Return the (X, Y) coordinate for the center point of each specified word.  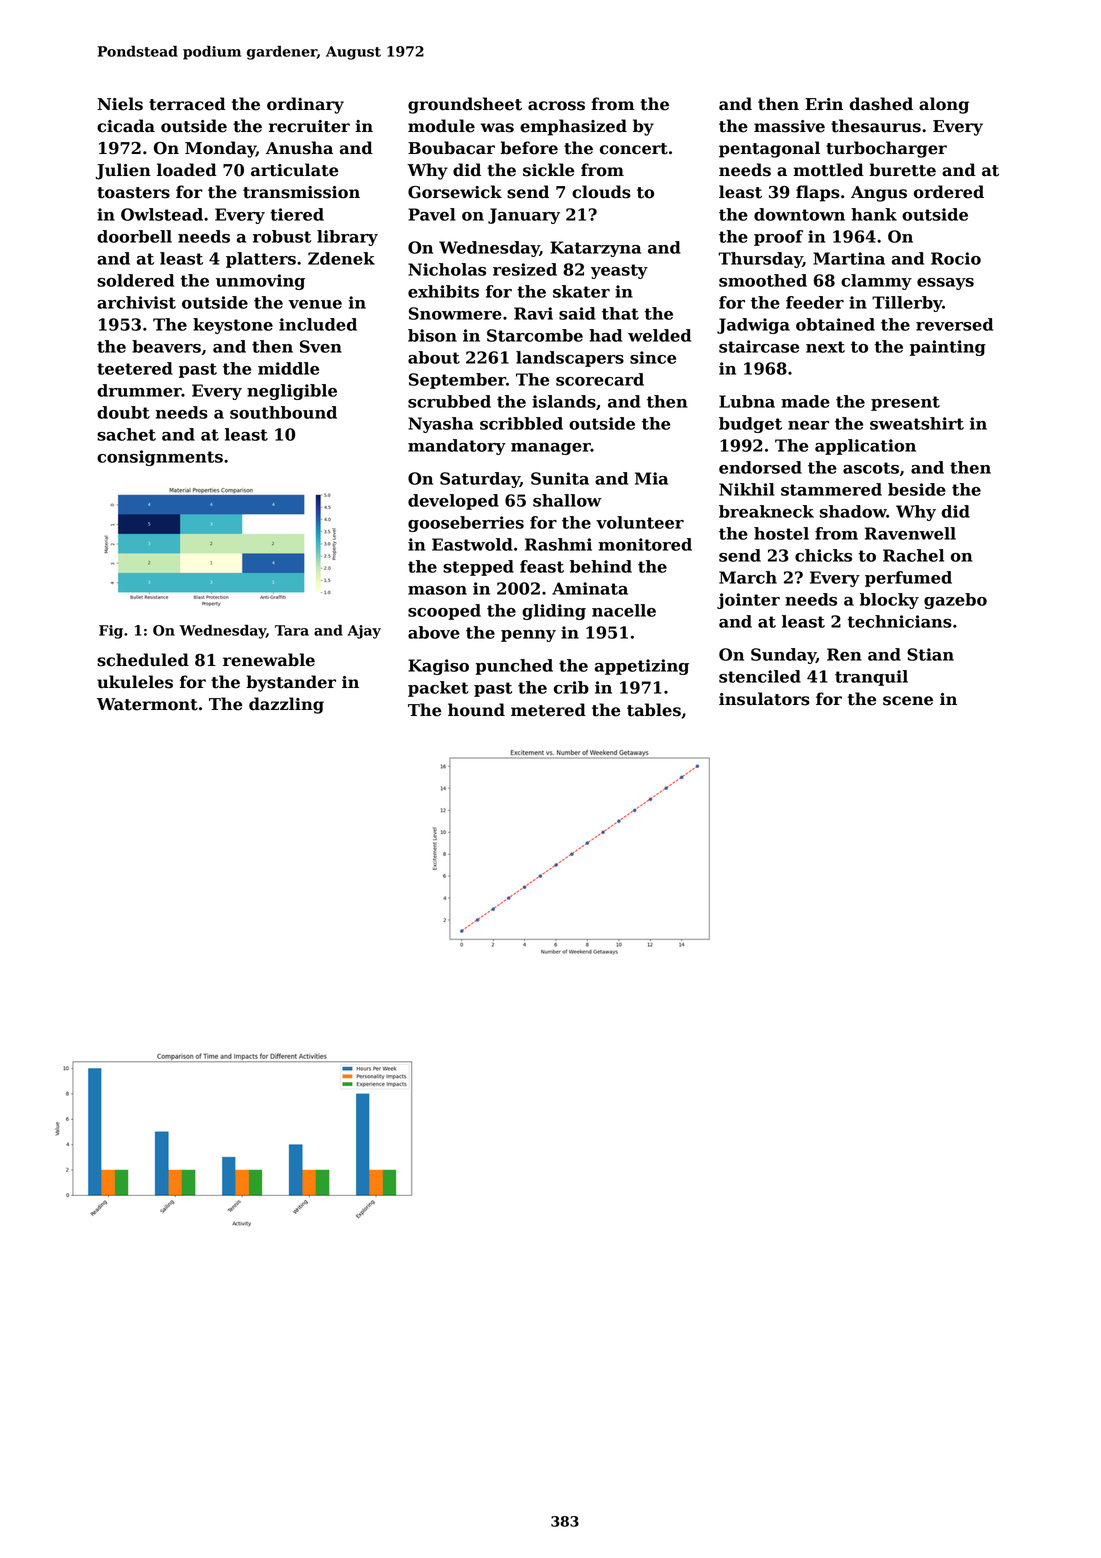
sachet (126, 434)
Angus (879, 194)
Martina (849, 258)
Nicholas (447, 269)
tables (654, 710)
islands (564, 401)
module (441, 126)
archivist (136, 302)
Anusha (299, 148)
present (905, 403)
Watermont (147, 704)
